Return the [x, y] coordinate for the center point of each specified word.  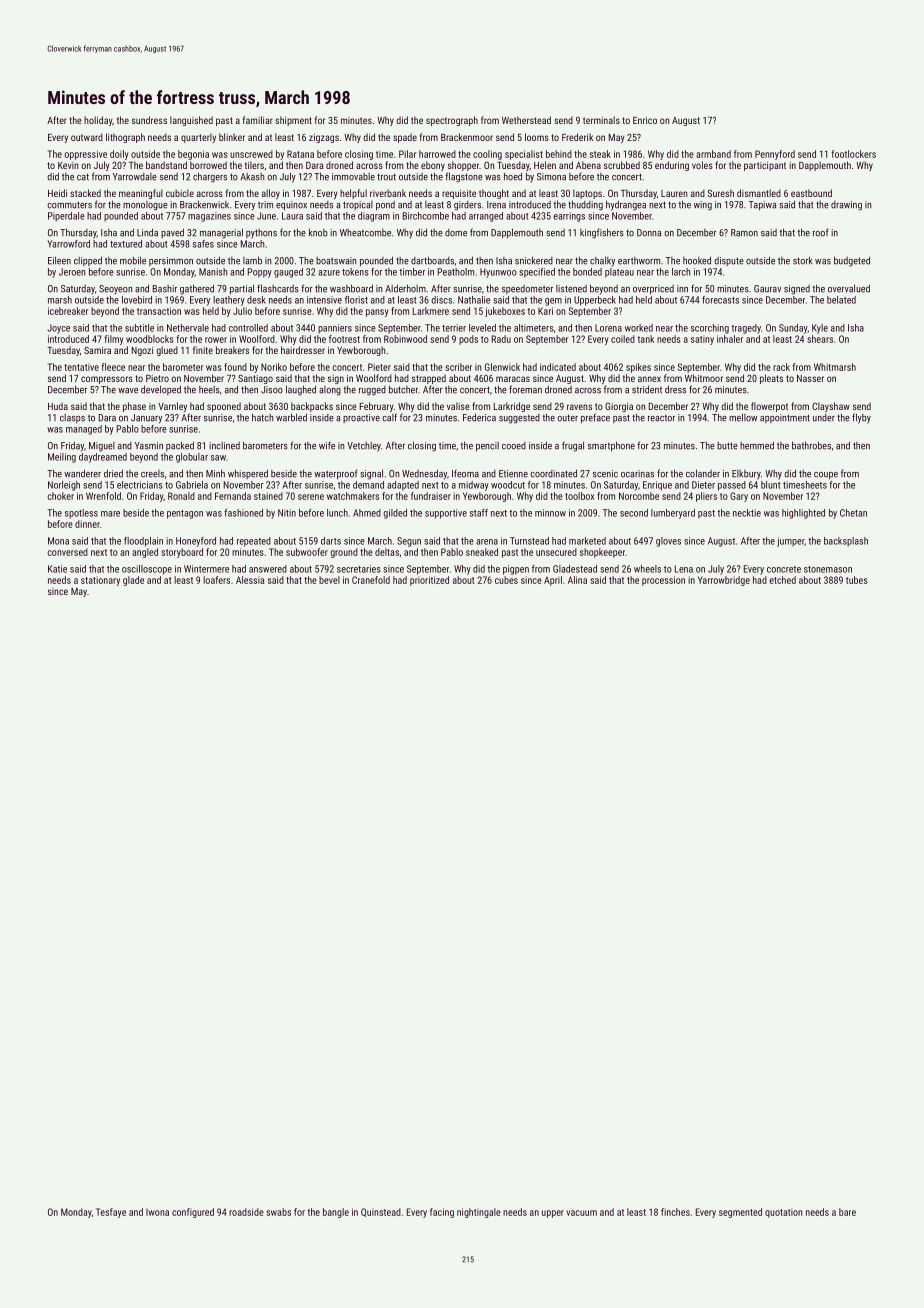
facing [442, 1213]
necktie [747, 513]
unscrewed [251, 154]
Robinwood [405, 339]
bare [847, 1212]
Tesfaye [111, 1213]
